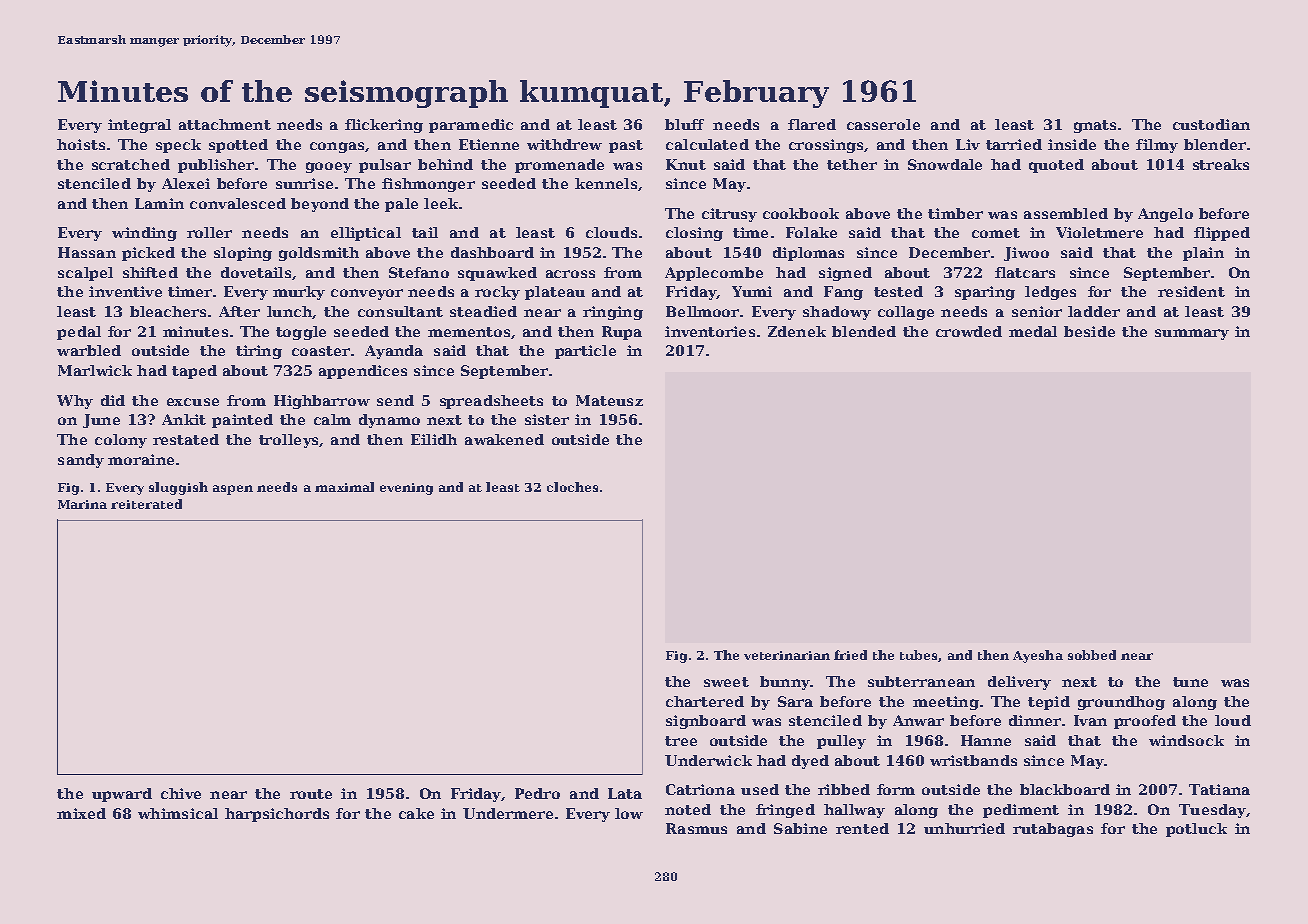 This page has height=924, width=1308. What do you see at coordinates (146, 504) in the page?
I see `reiterated` at bounding box center [146, 504].
